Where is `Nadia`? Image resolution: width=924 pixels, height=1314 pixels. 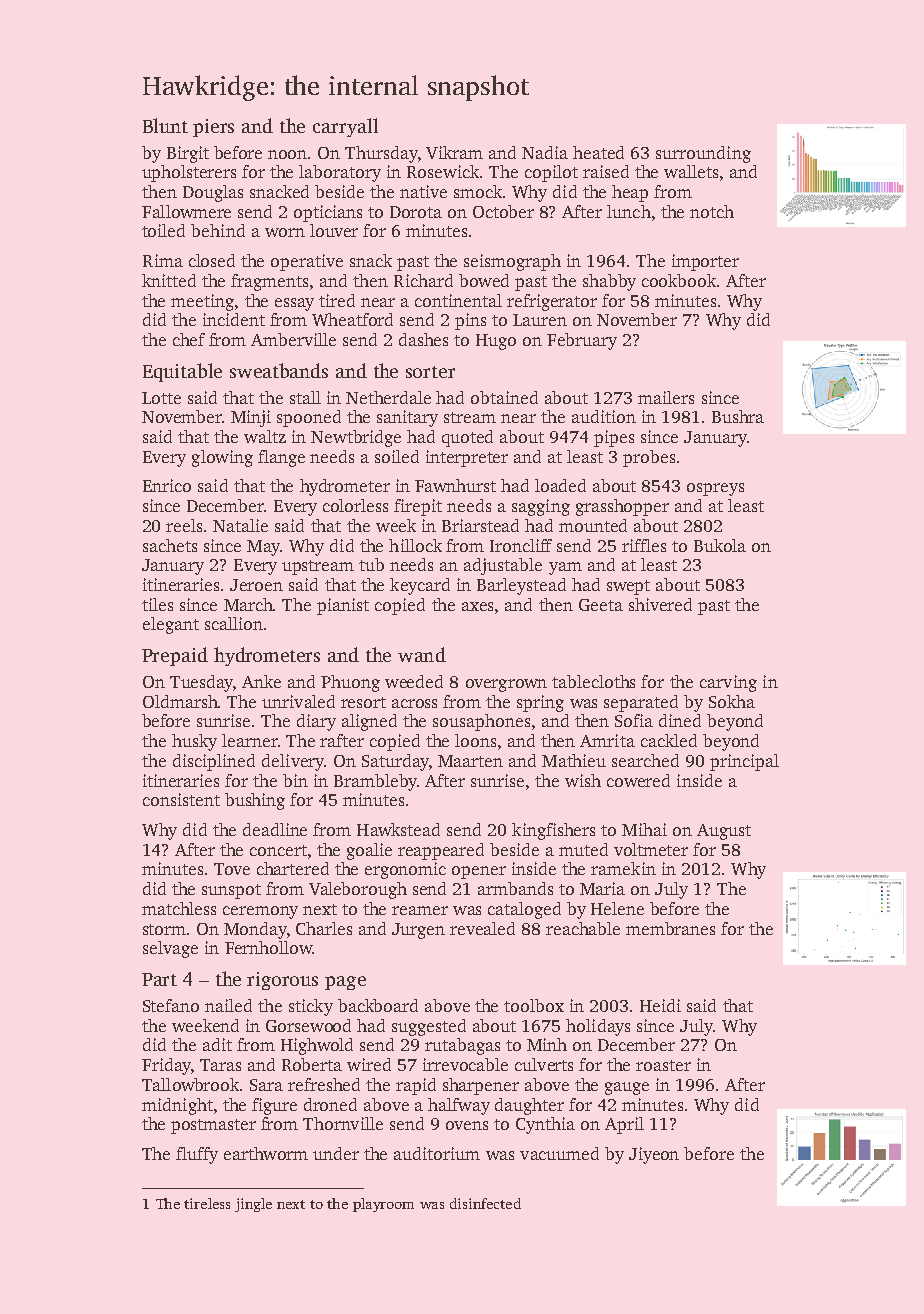
Nadia is located at coordinates (545, 152).
